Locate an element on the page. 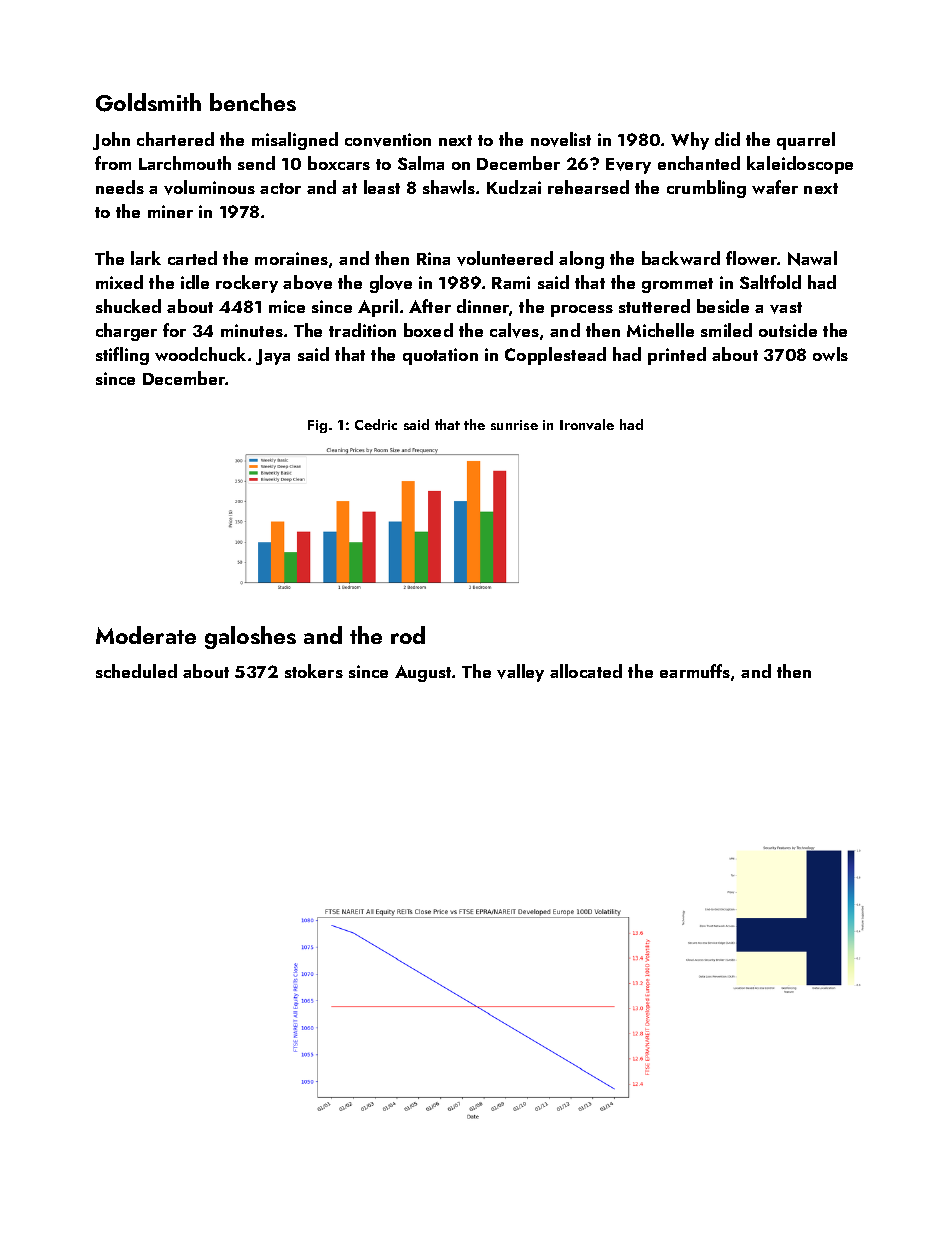  benches is located at coordinates (253, 102).
